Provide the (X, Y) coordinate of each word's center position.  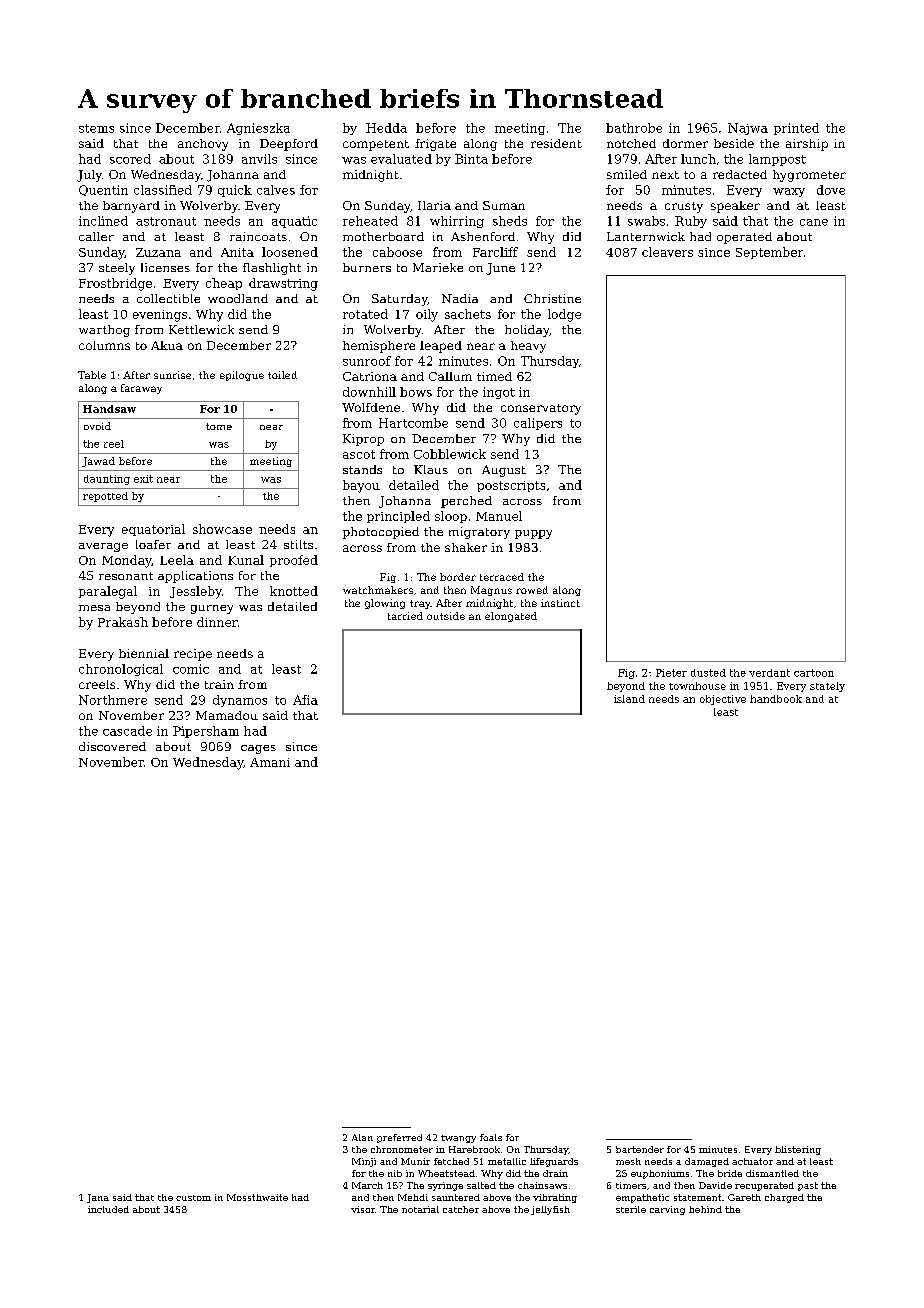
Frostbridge (115, 284)
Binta (471, 159)
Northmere (113, 700)
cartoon (814, 673)
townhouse (697, 686)
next (665, 175)
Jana (98, 1198)
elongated (511, 617)
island (629, 699)
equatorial (153, 530)
